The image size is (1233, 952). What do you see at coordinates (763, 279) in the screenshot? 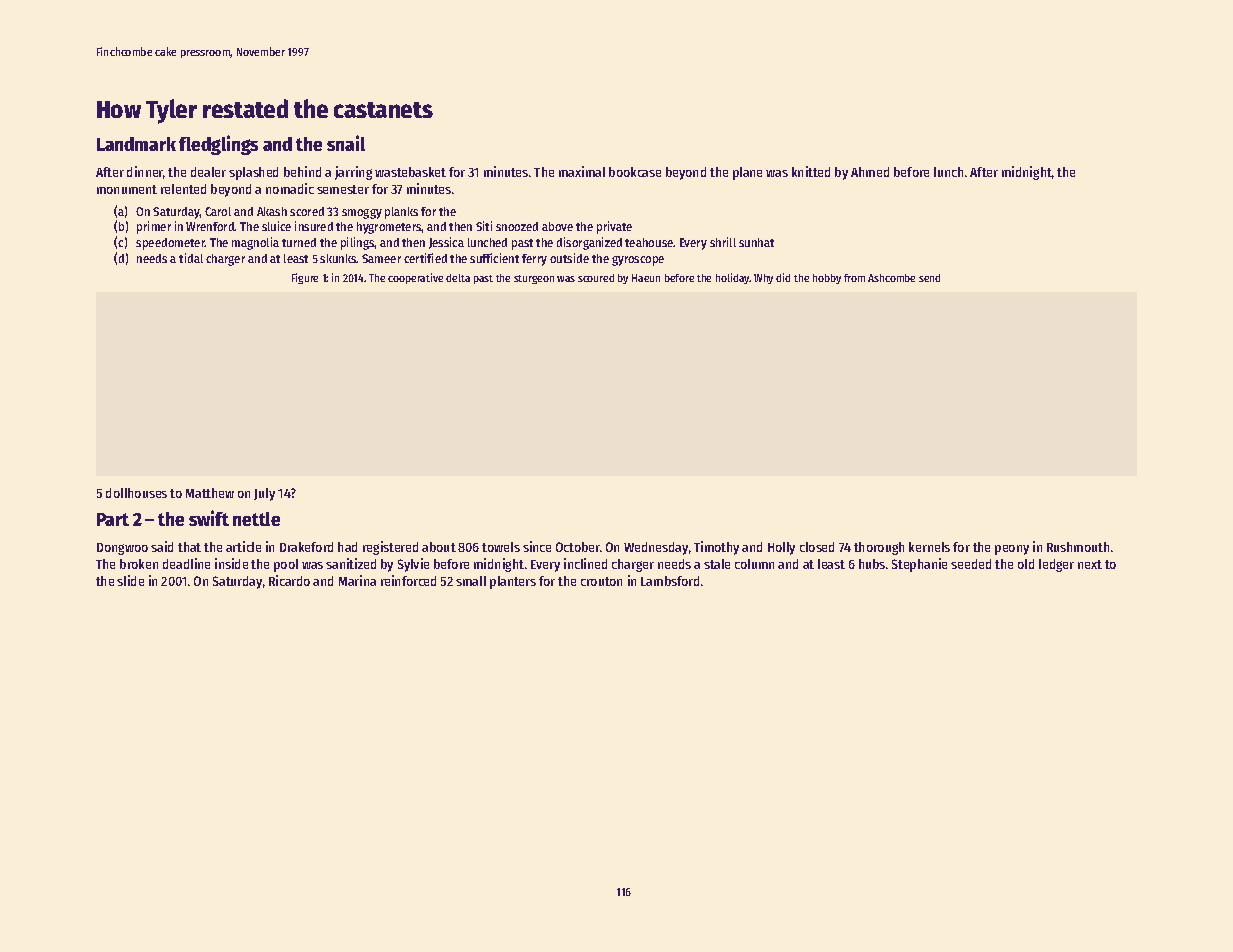
I see `Why` at bounding box center [763, 279].
